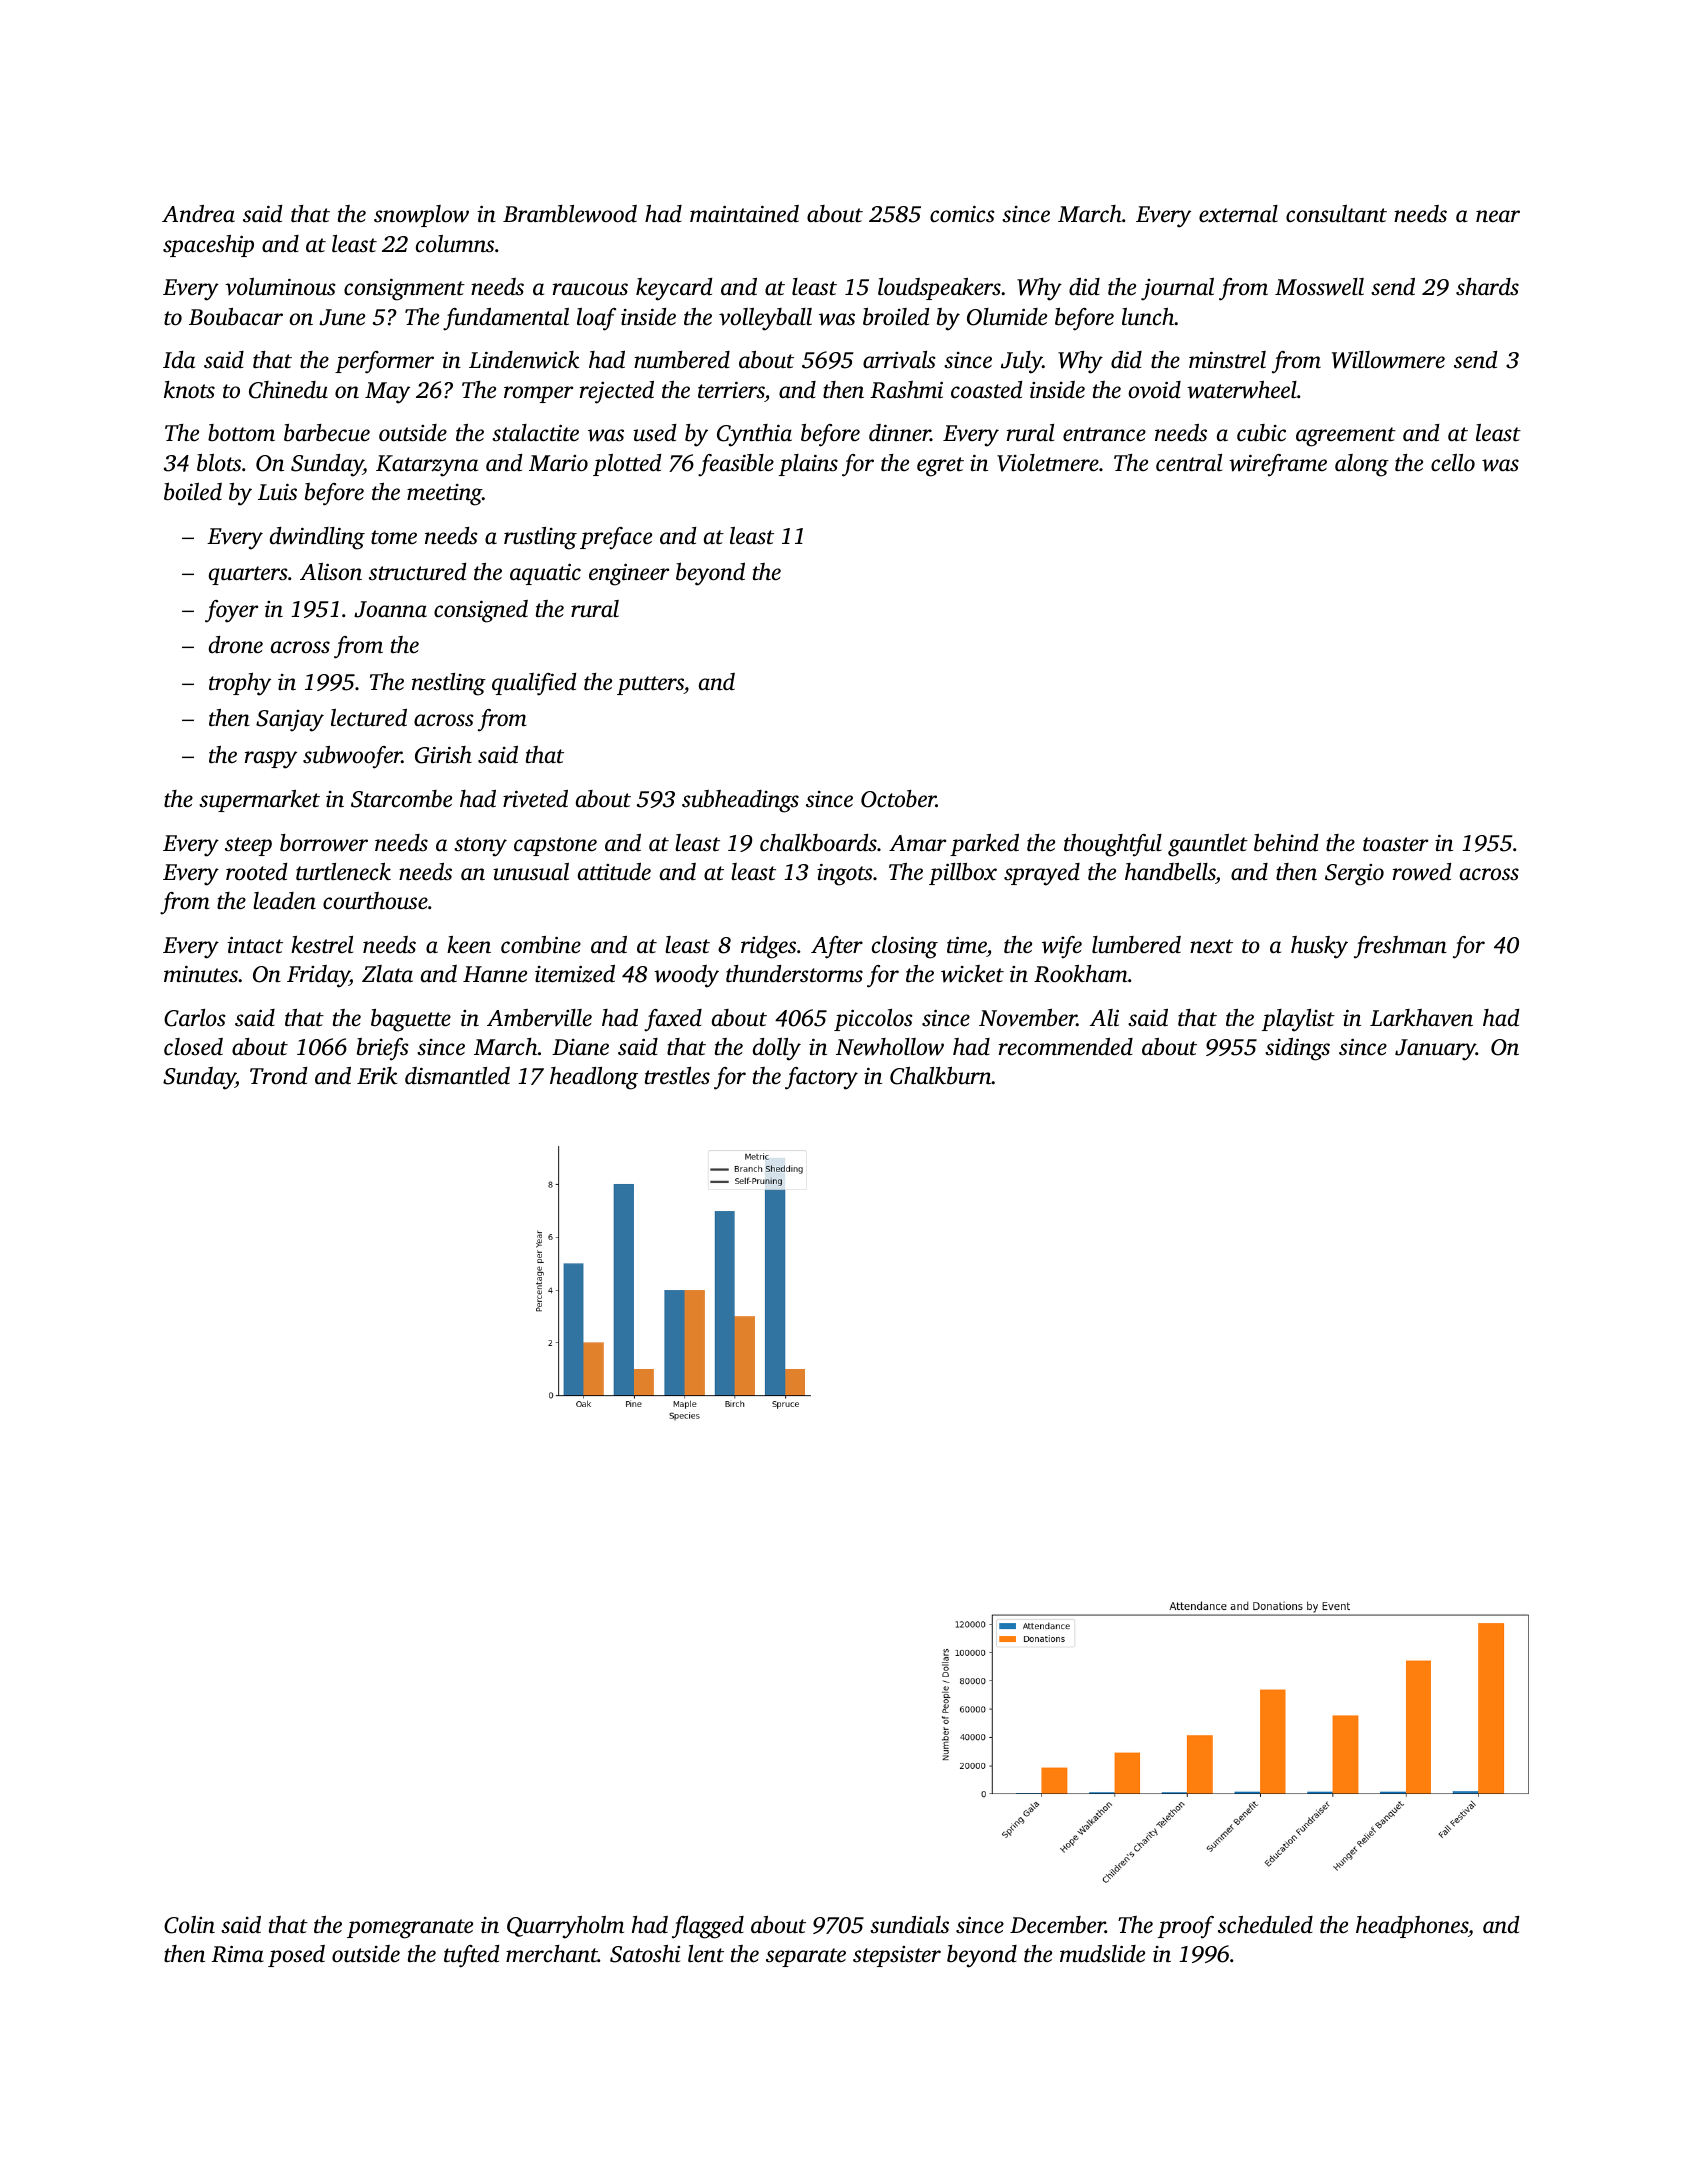 The height and width of the screenshot is (2178, 1683). What do you see at coordinates (259, 801) in the screenshot?
I see `supermarket` at bounding box center [259, 801].
